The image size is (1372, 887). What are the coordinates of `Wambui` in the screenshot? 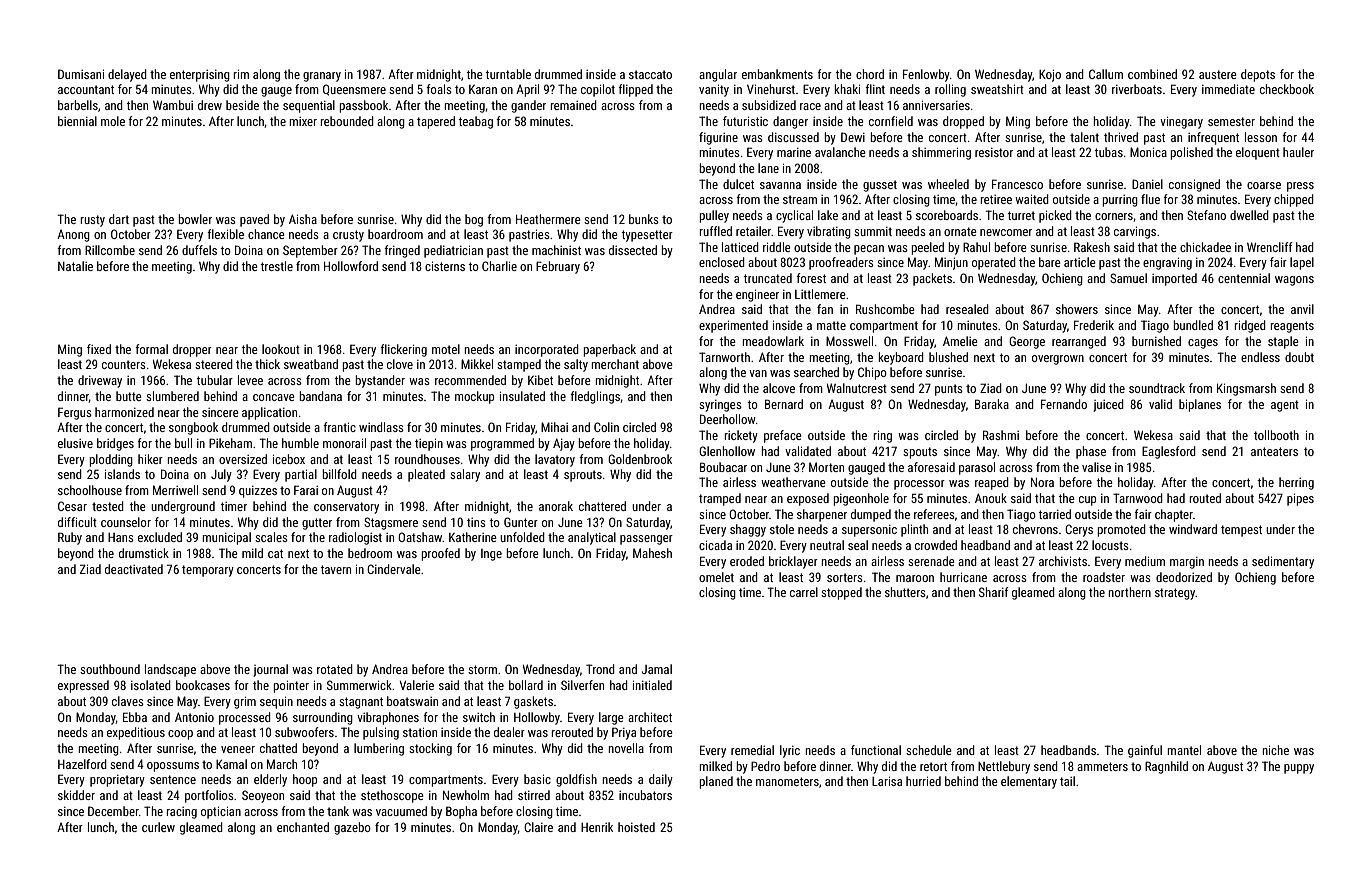 It's located at (173, 105).
